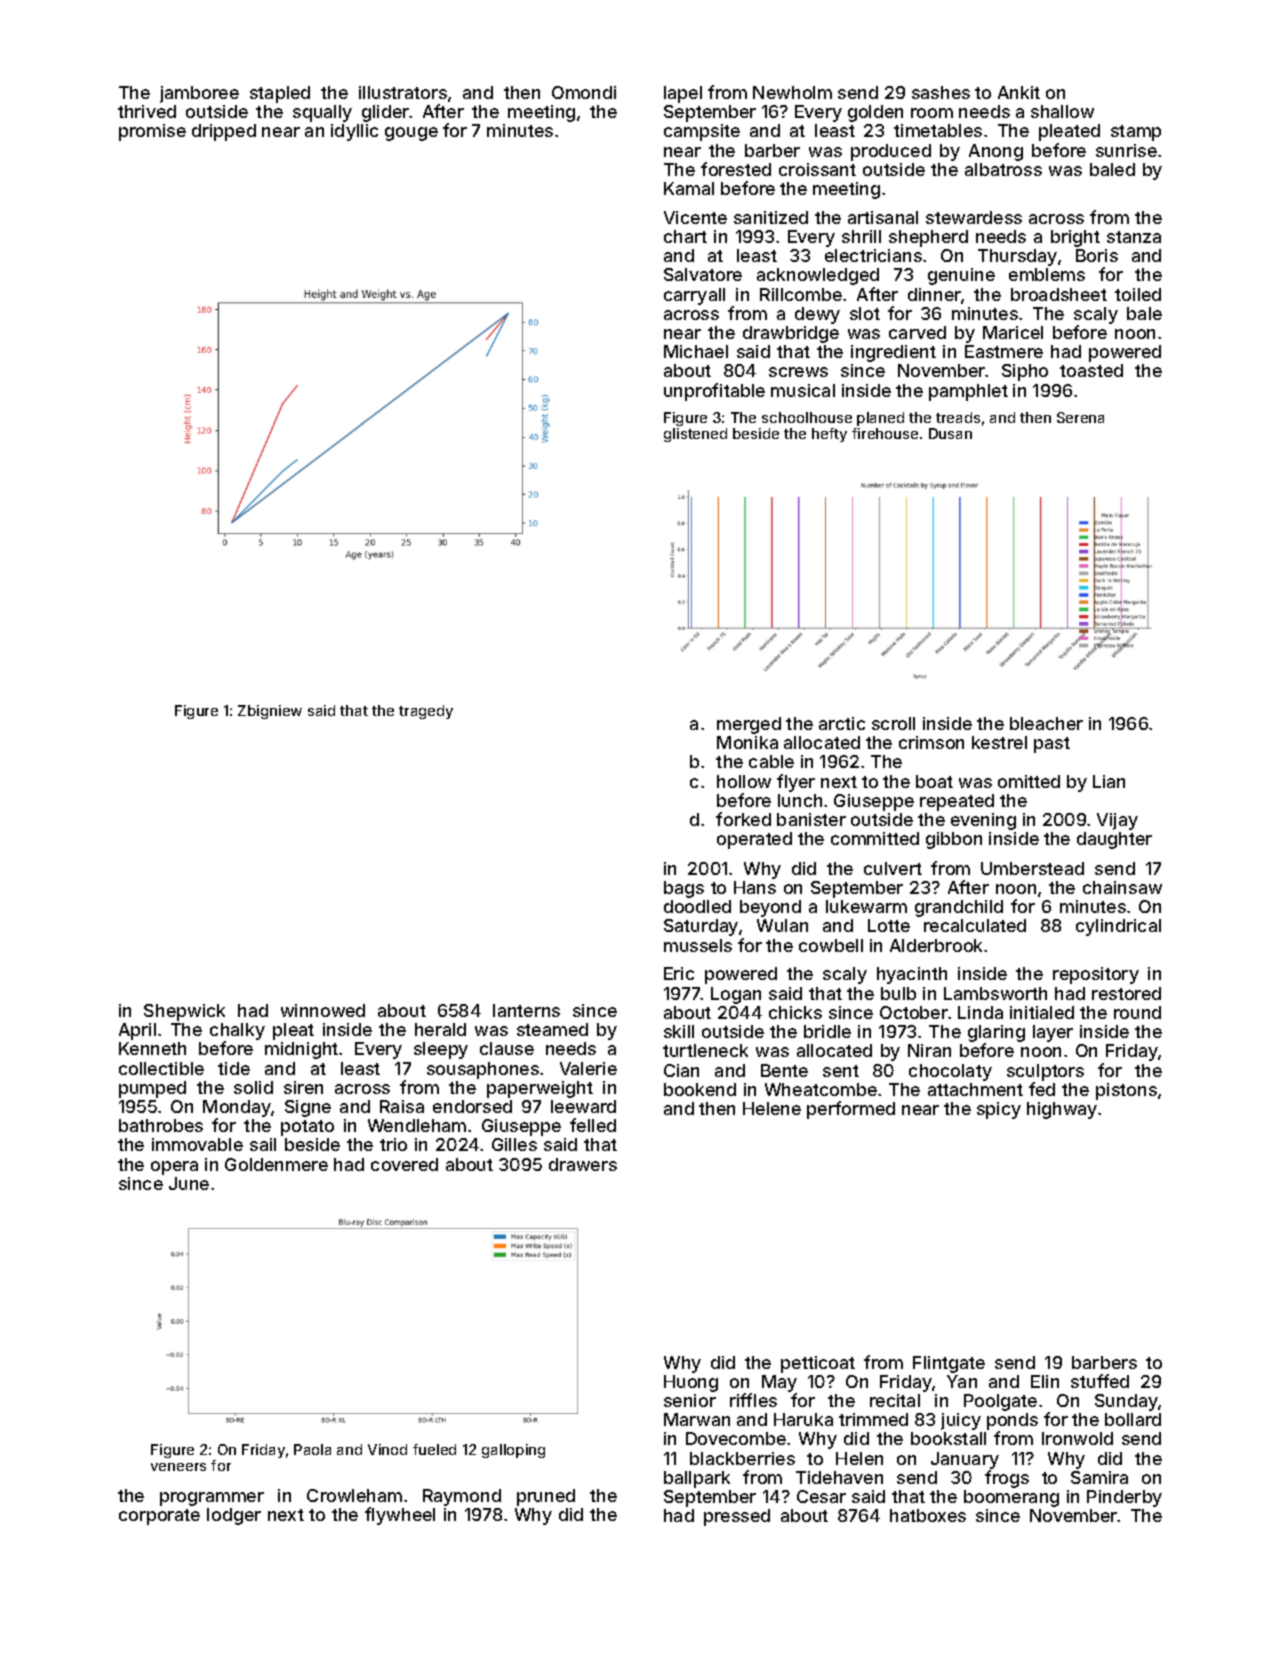 The image size is (1281, 1657). Describe the element at coordinates (1117, 821) in the screenshot. I see `Vijay` at that location.
